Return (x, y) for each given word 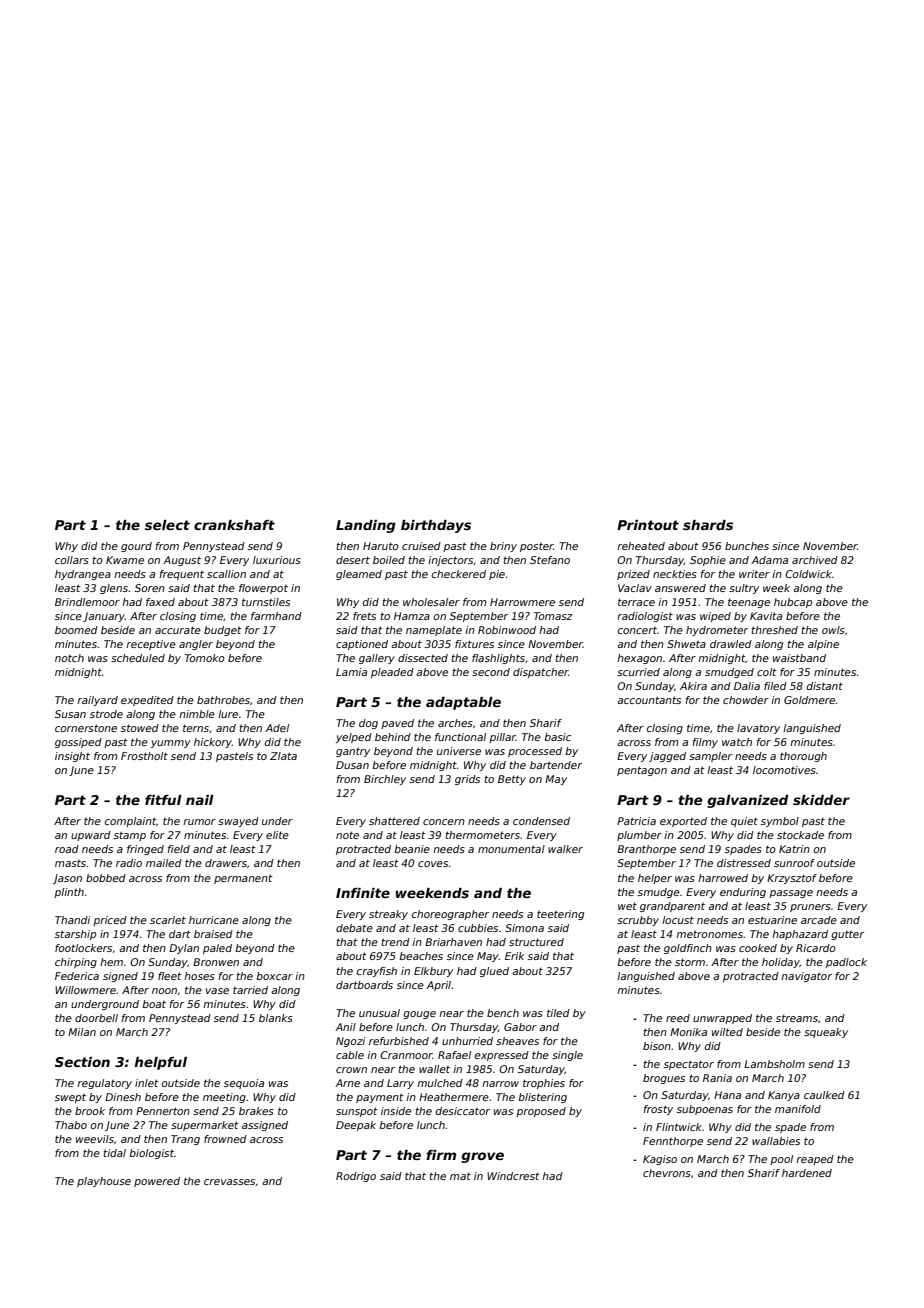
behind (393, 737)
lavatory (758, 729)
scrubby (638, 921)
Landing (366, 526)
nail (200, 800)
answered (680, 588)
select (167, 525)
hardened (807, 1173)
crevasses (229, 1182)
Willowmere (85, 990)
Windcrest (513, 1176)
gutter (847, 935)
